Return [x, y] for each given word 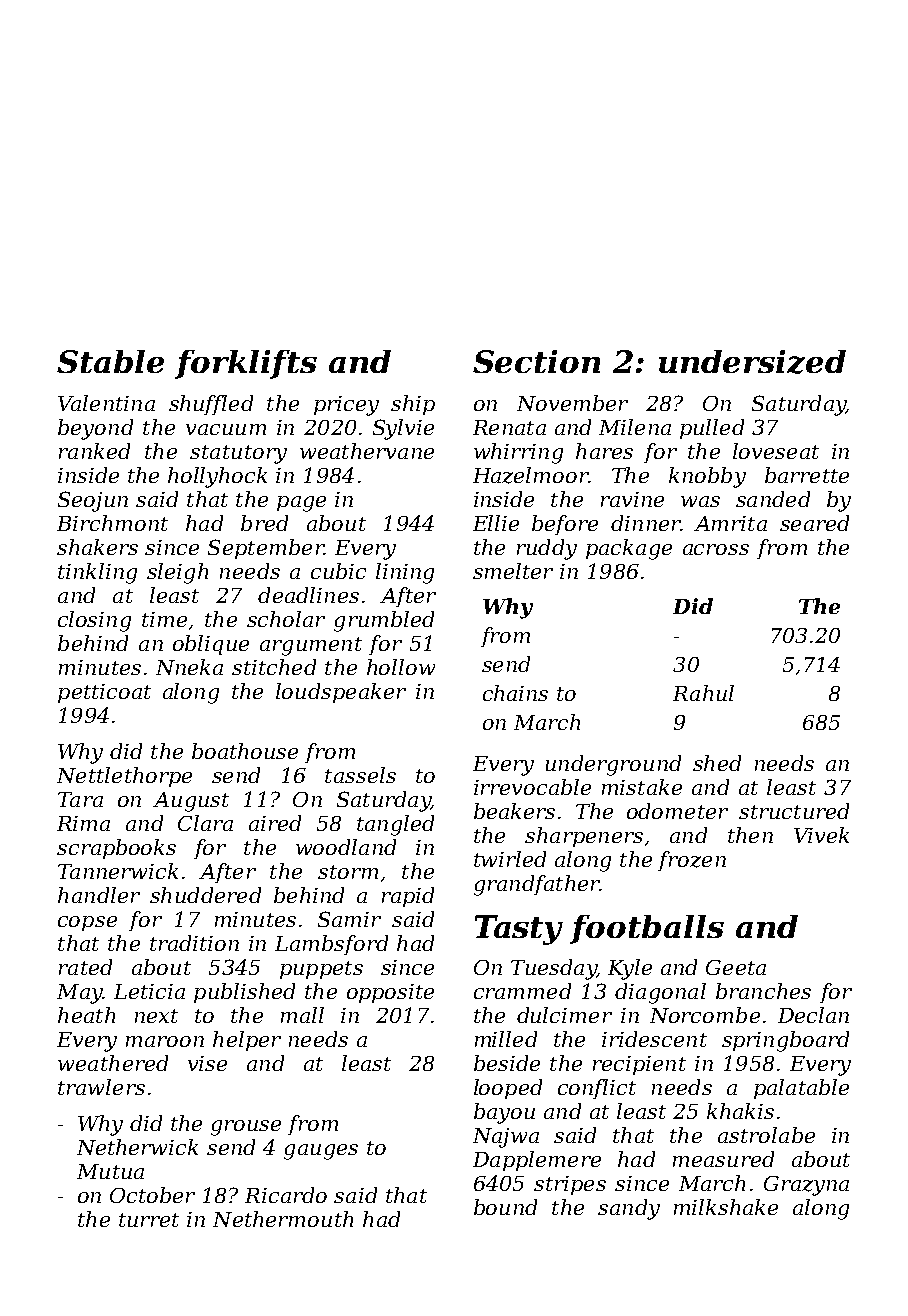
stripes [570, 1185]
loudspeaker [341, 693]
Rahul [703, 693]
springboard [785, 1041]
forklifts [246, 364]
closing [94, 621]
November [572, 403]
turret [149, 1220]
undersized [752, 362]
